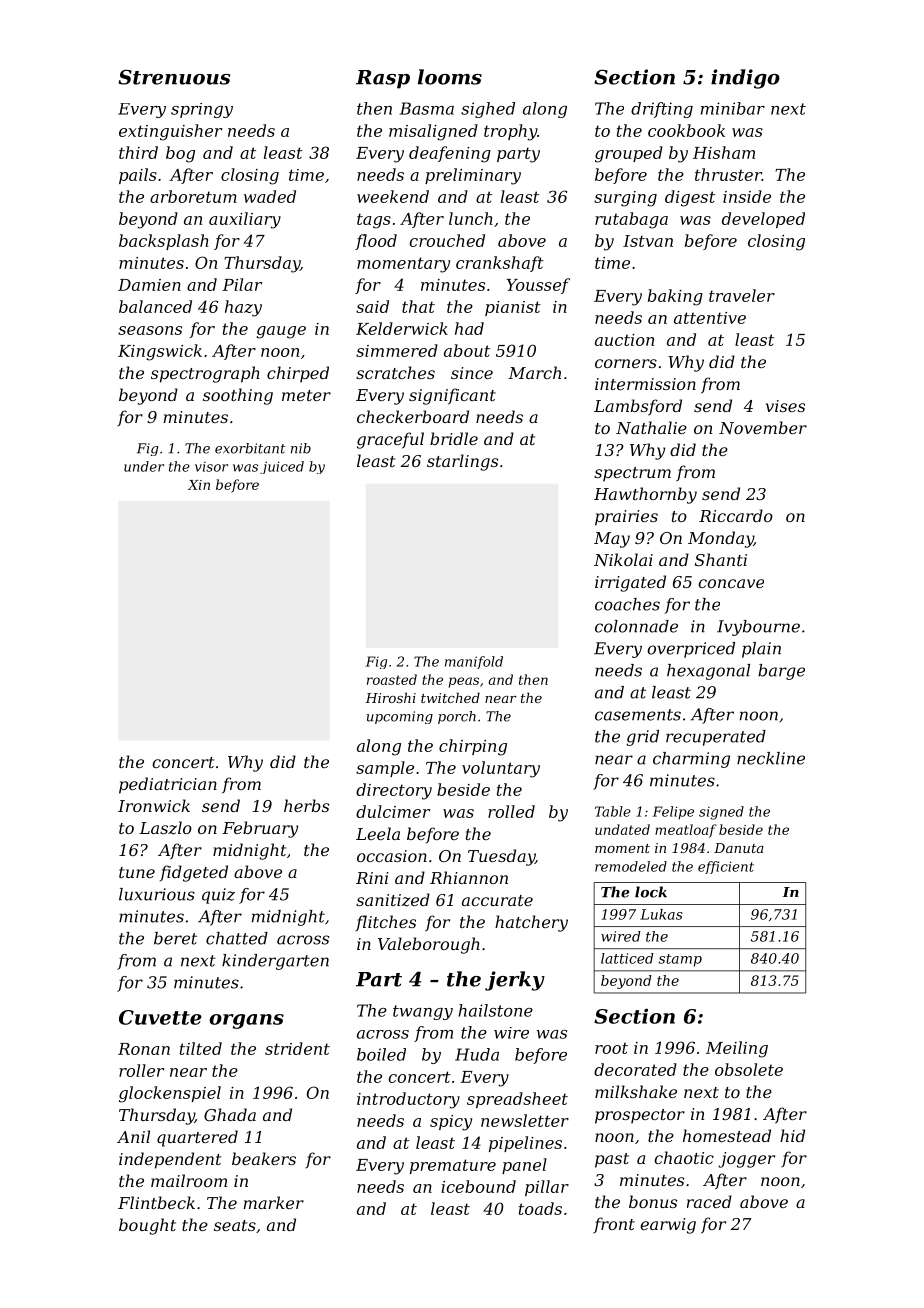  Describe the element at coordinates (662, 110) in the screenshot. I see `drifting` at that location.
